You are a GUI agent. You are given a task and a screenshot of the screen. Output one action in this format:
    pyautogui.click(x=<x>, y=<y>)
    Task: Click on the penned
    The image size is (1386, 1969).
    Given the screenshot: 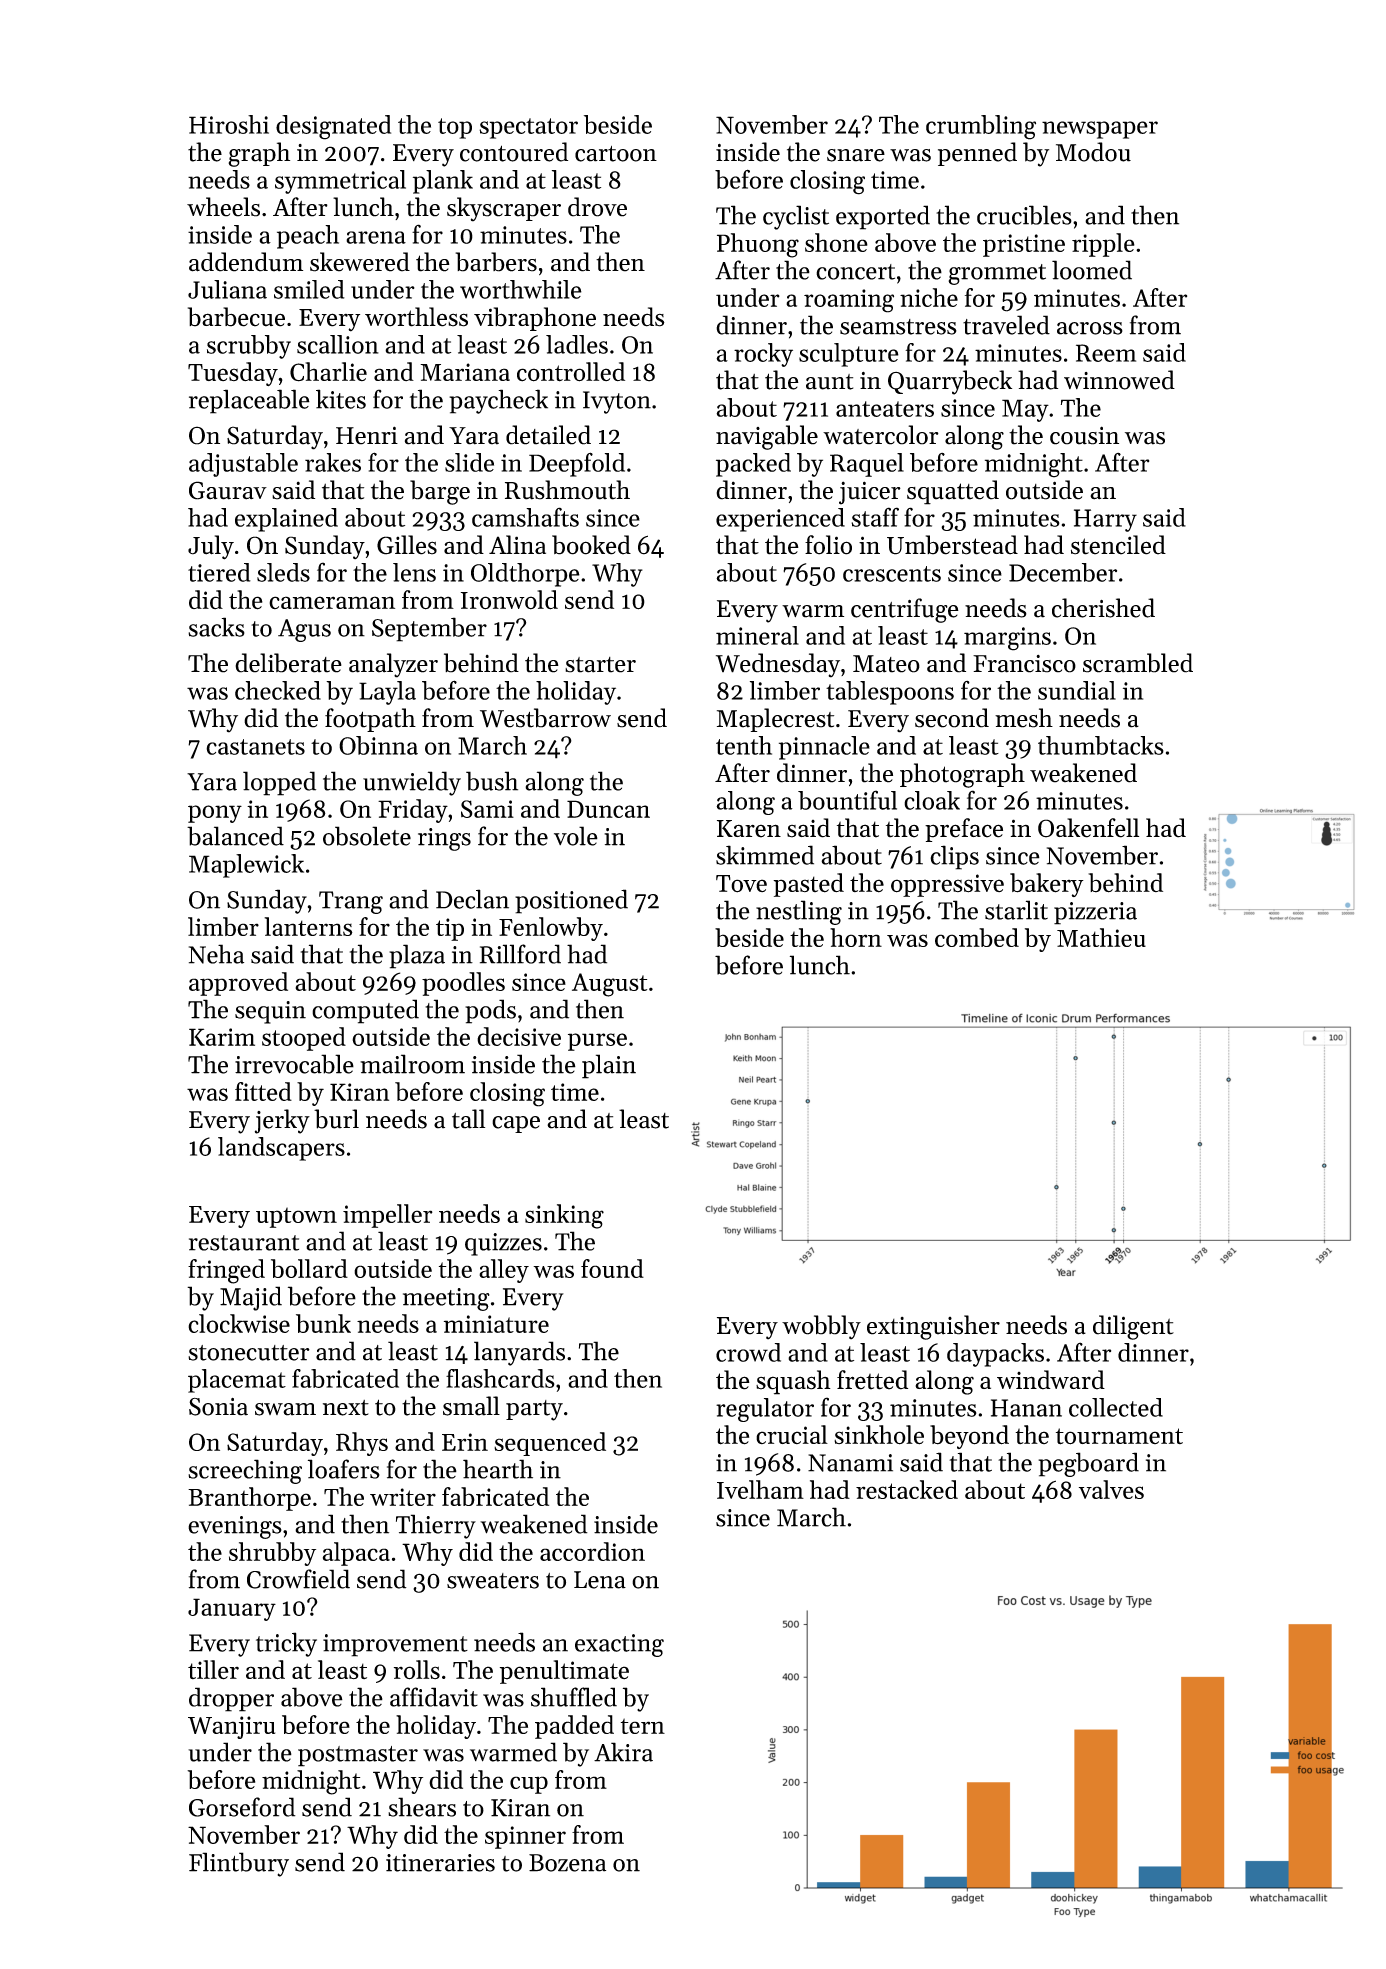 What is the action you would take?
    pyautogui.click(x=977, y=154)
